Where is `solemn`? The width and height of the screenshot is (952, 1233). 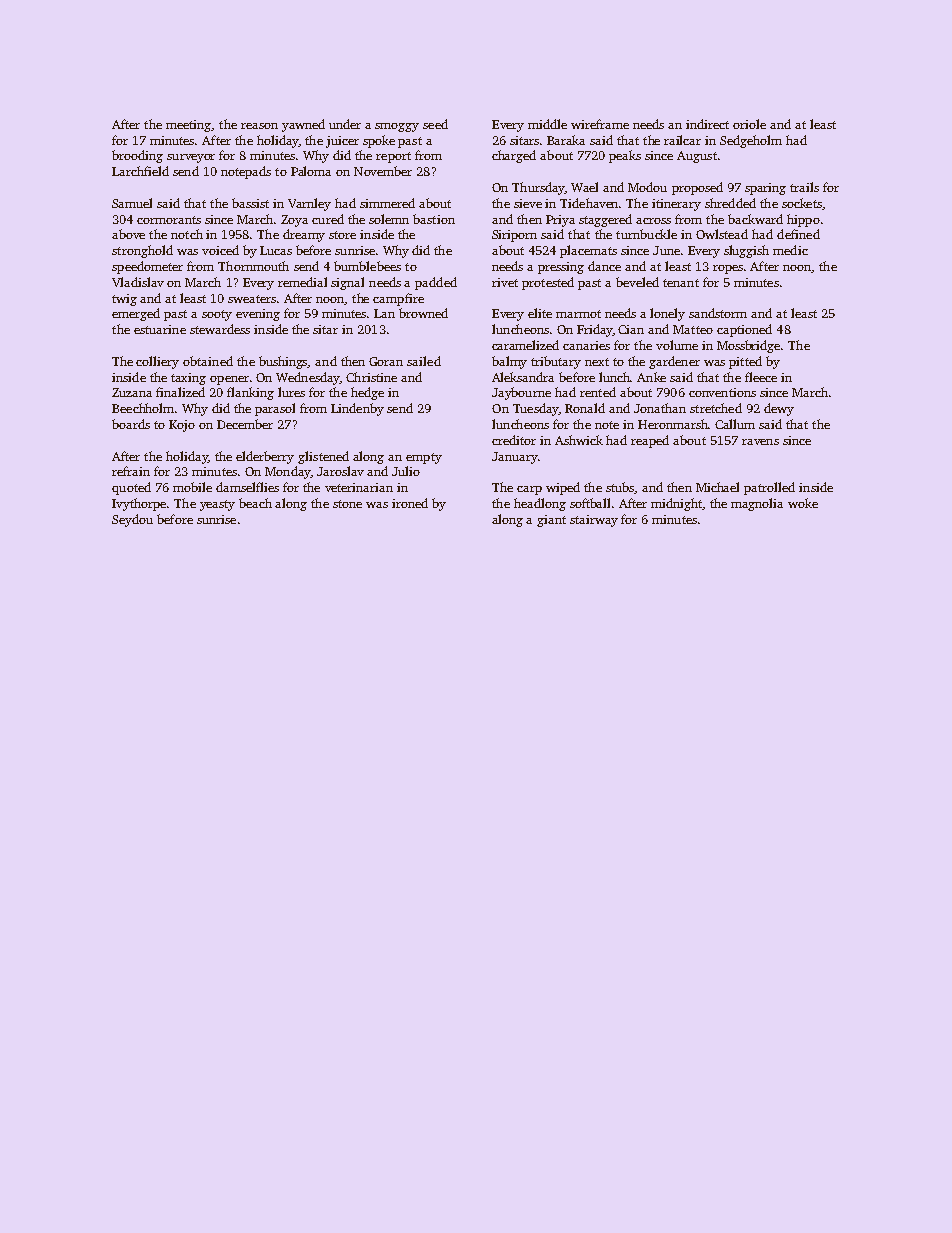
solemn is located at coordinates (389, 219).
